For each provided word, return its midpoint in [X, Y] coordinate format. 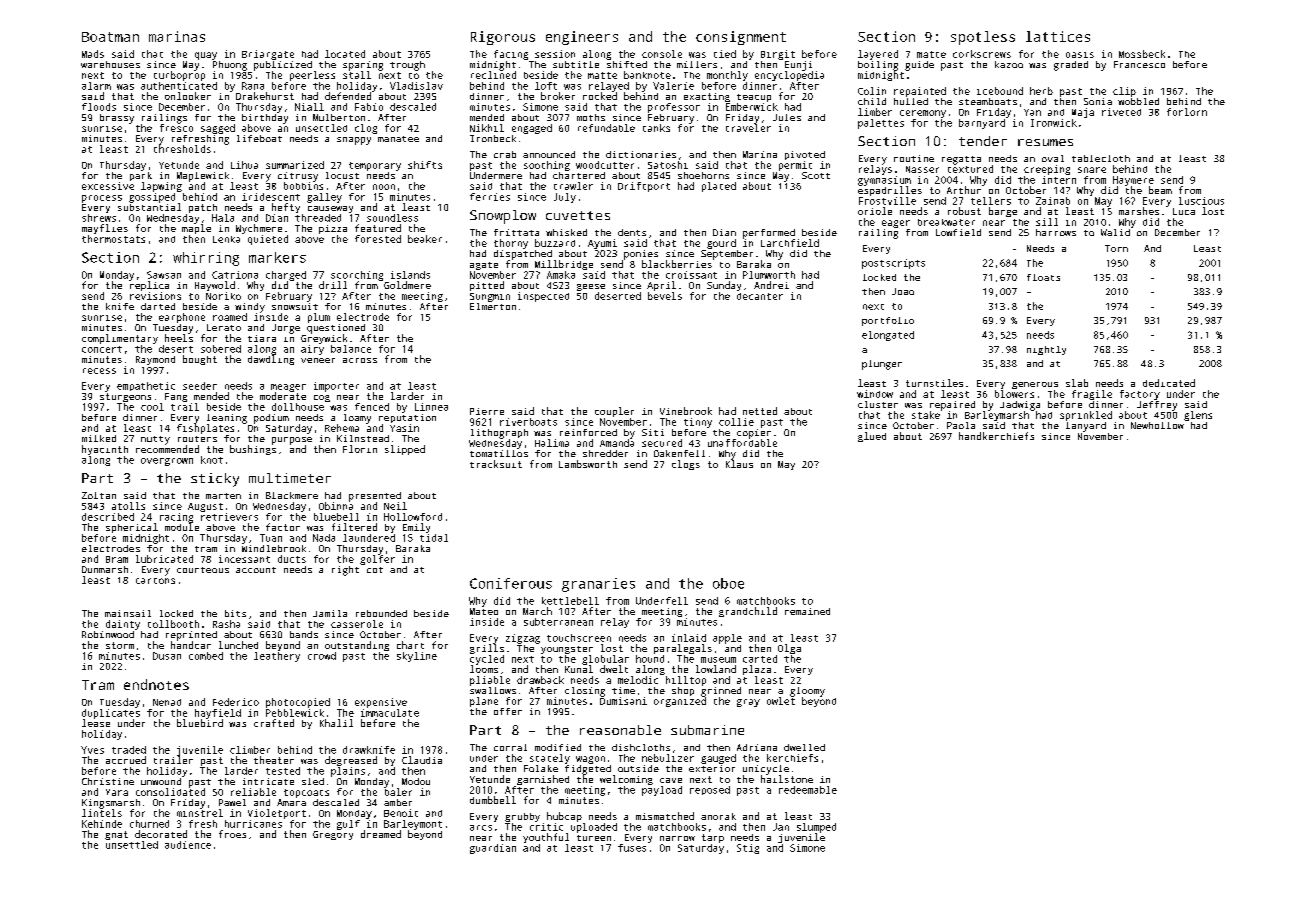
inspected [543, 297]
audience [188, 845]
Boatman [110, 37]
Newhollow [1157, 425]
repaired [952, 406]
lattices [1058, 36]
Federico [236, 702]
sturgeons [125, 397]
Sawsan [164, 275]
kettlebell [570, 601]
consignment [741, 38]
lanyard [1086, 427]
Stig [748, 849]
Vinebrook [686, 411]
